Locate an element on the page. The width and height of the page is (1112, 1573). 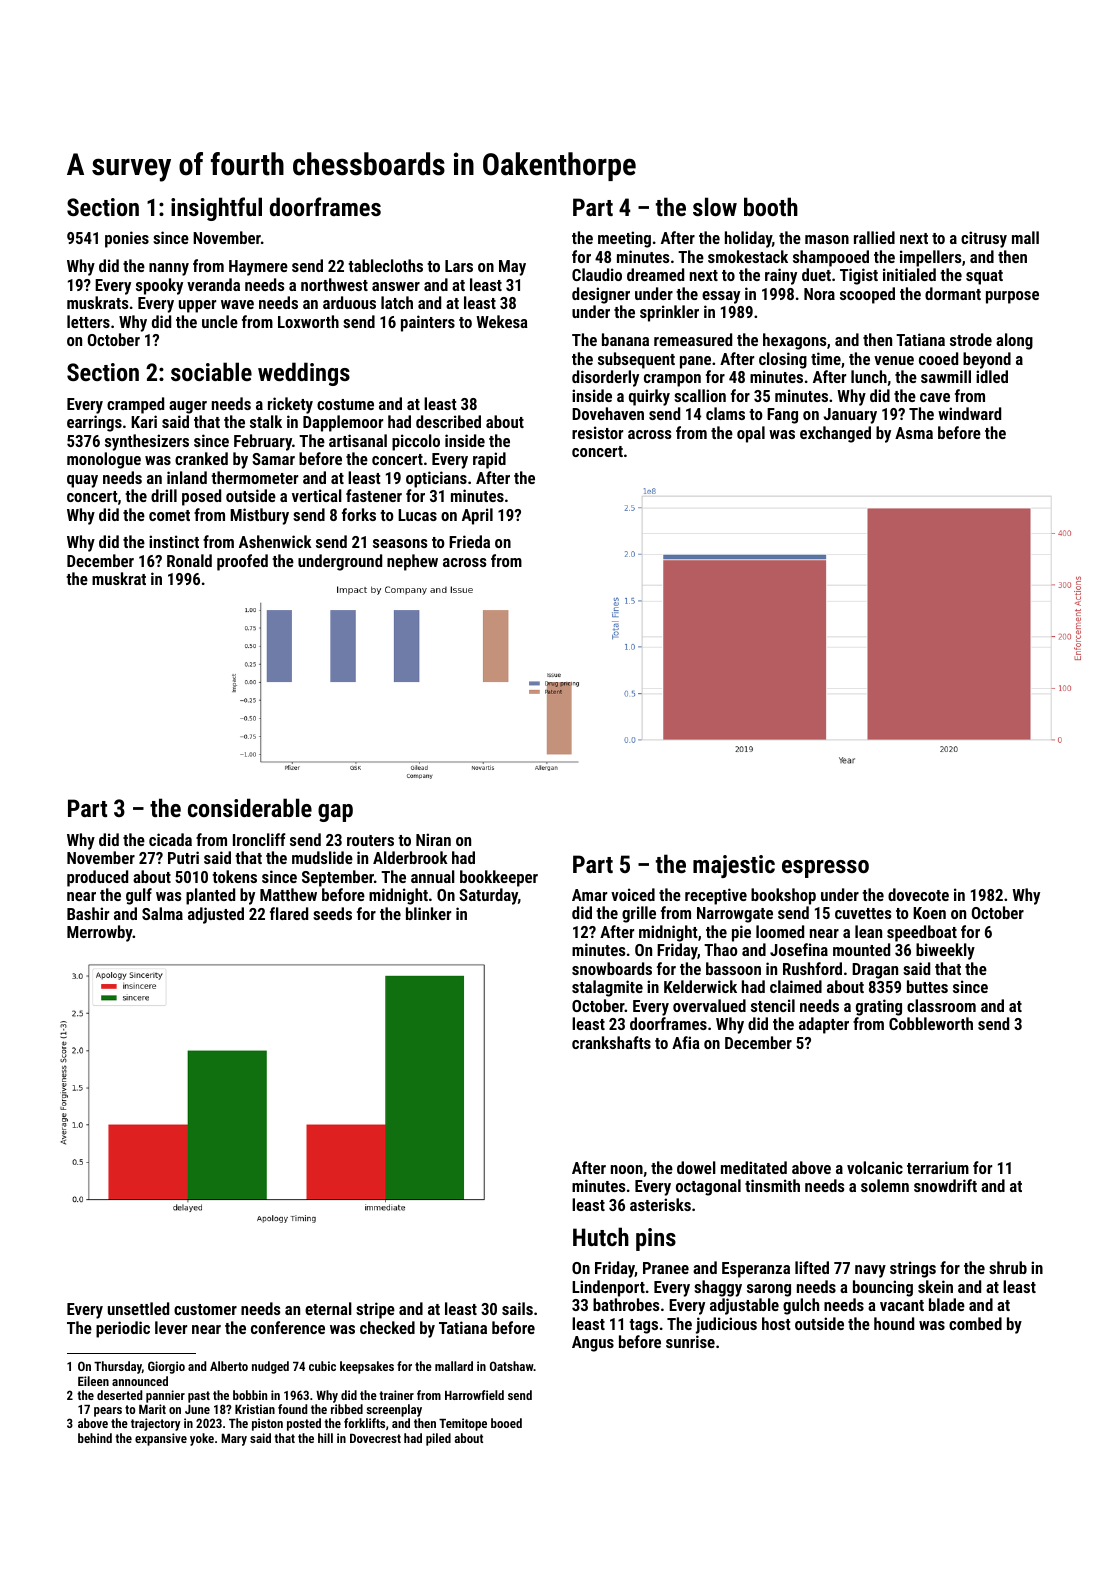
squat is located at coordinates (984, 277).
